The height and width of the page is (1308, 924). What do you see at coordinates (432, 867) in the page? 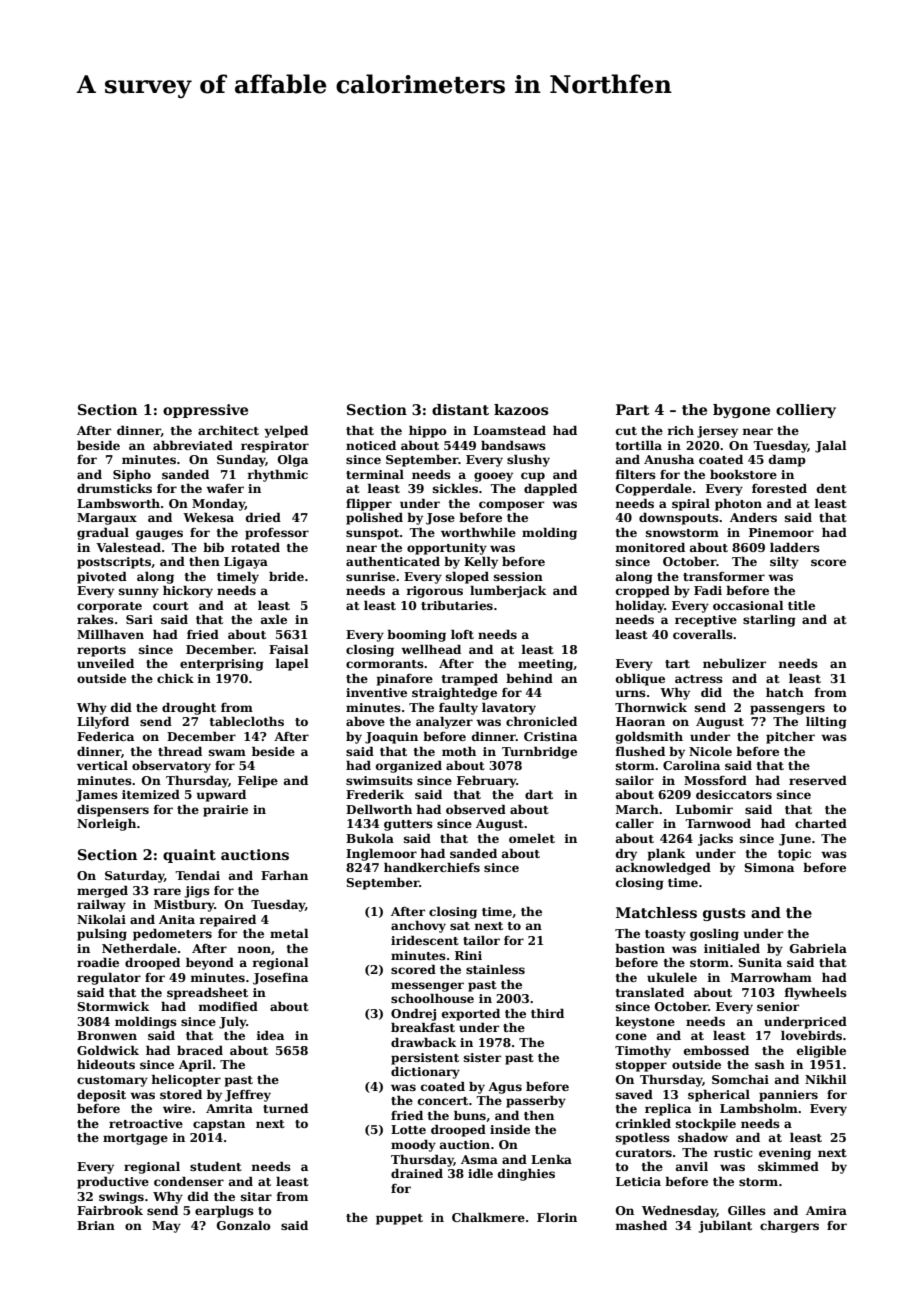
I see `handkerchiefs` at bounding box center [432, 867].
